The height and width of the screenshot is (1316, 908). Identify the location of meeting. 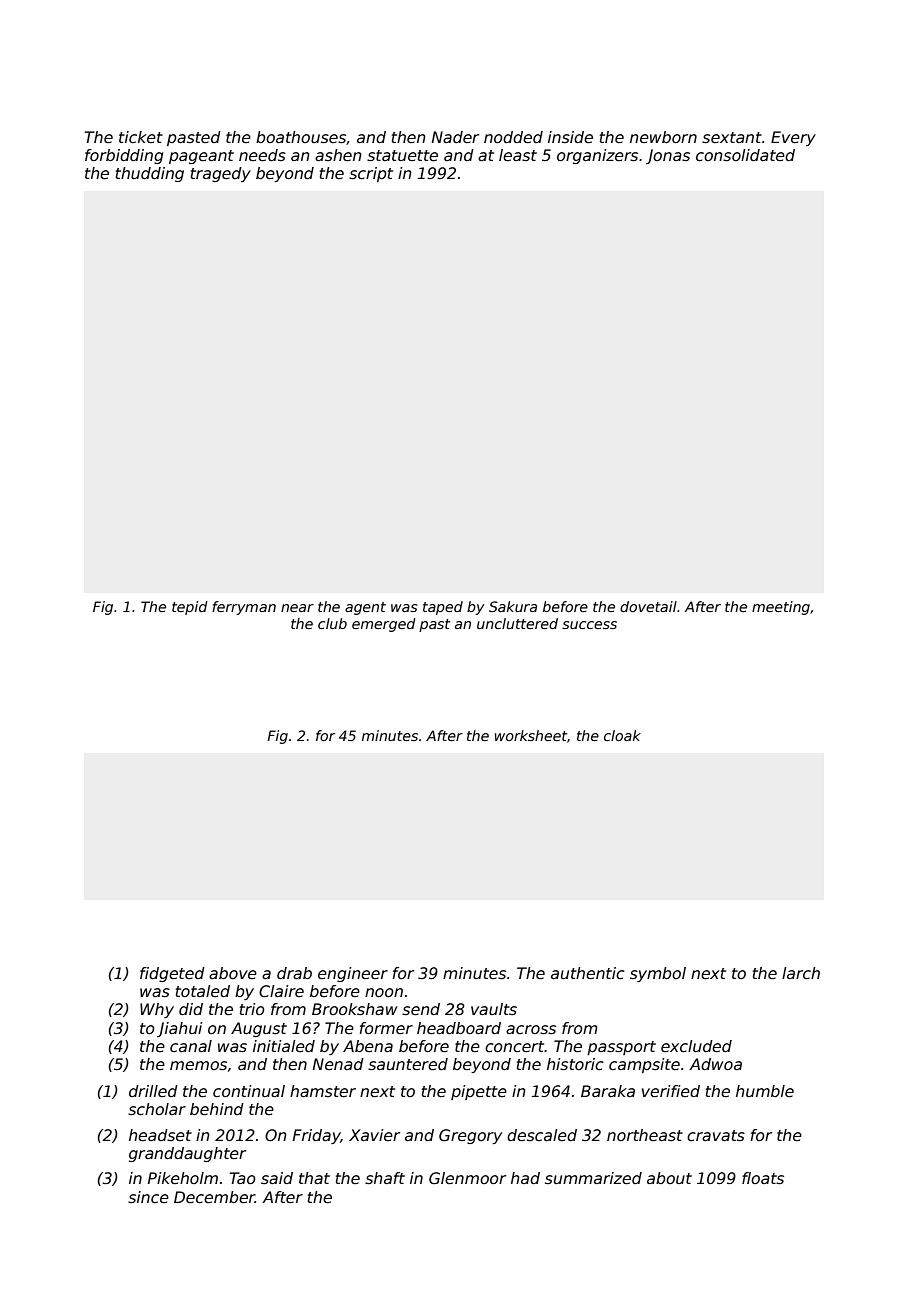
(781, 608).
